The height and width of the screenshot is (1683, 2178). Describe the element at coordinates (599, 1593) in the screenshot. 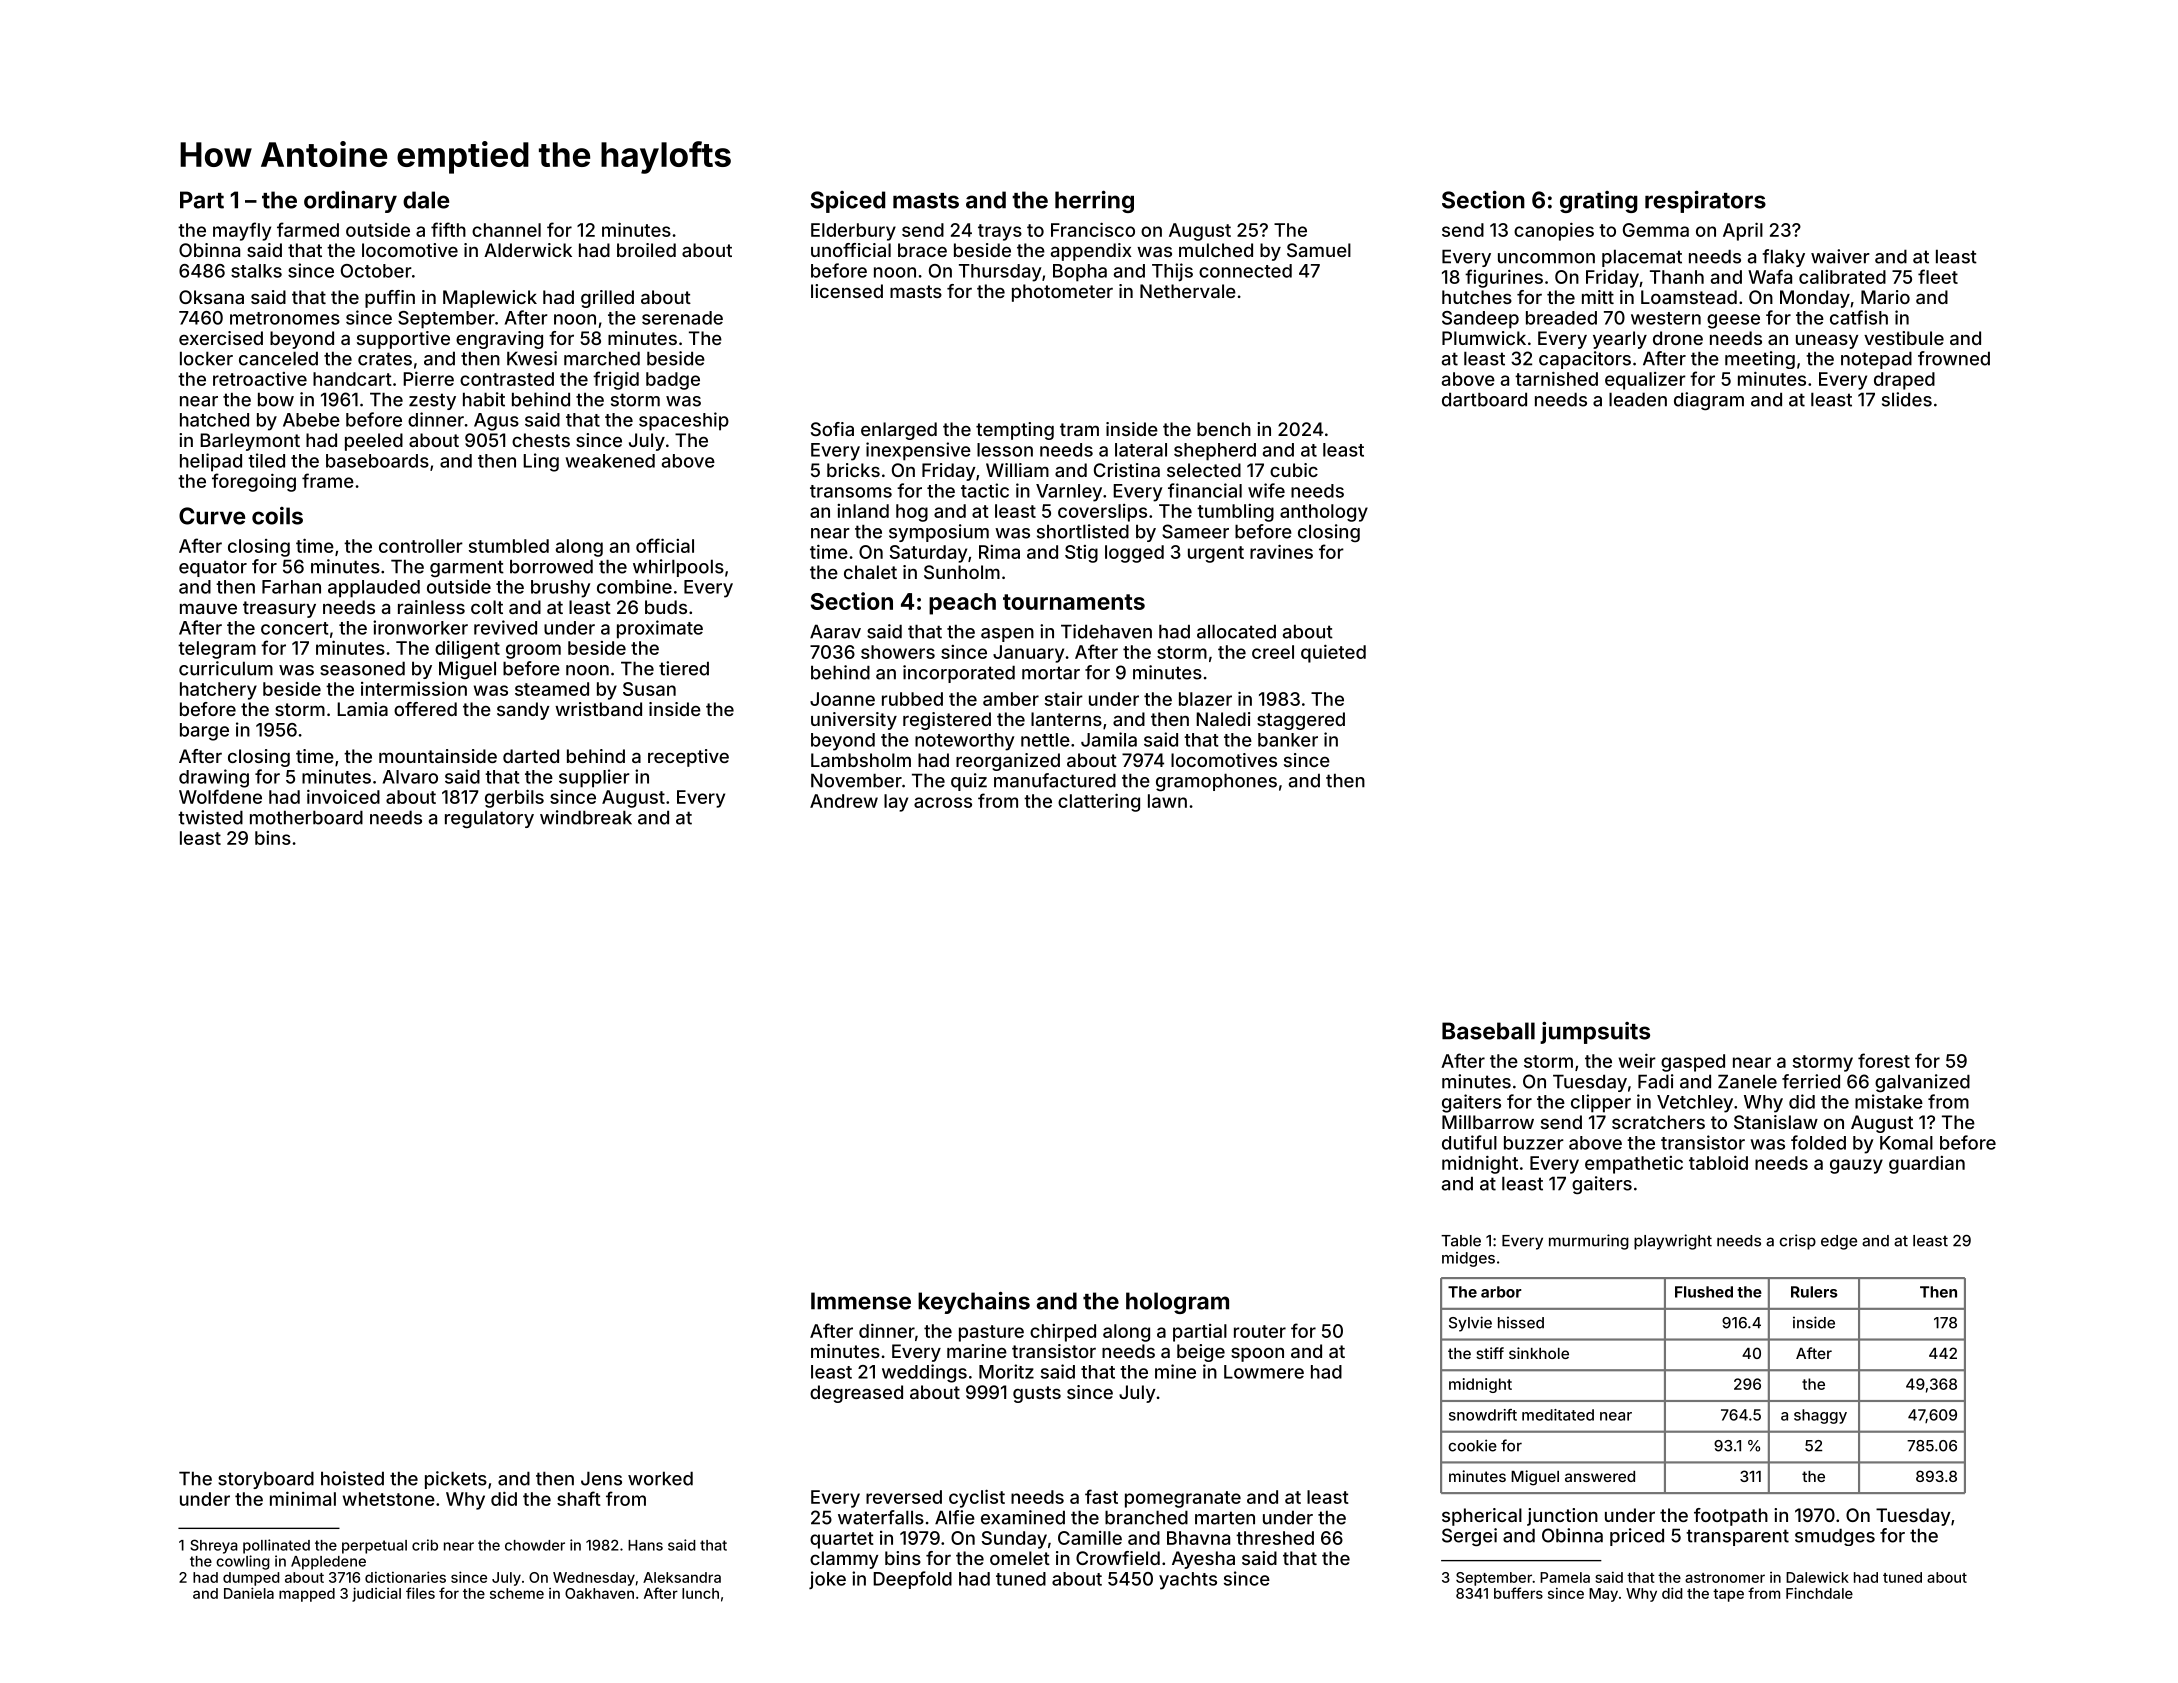

I see `Oakhaven` at that location.
